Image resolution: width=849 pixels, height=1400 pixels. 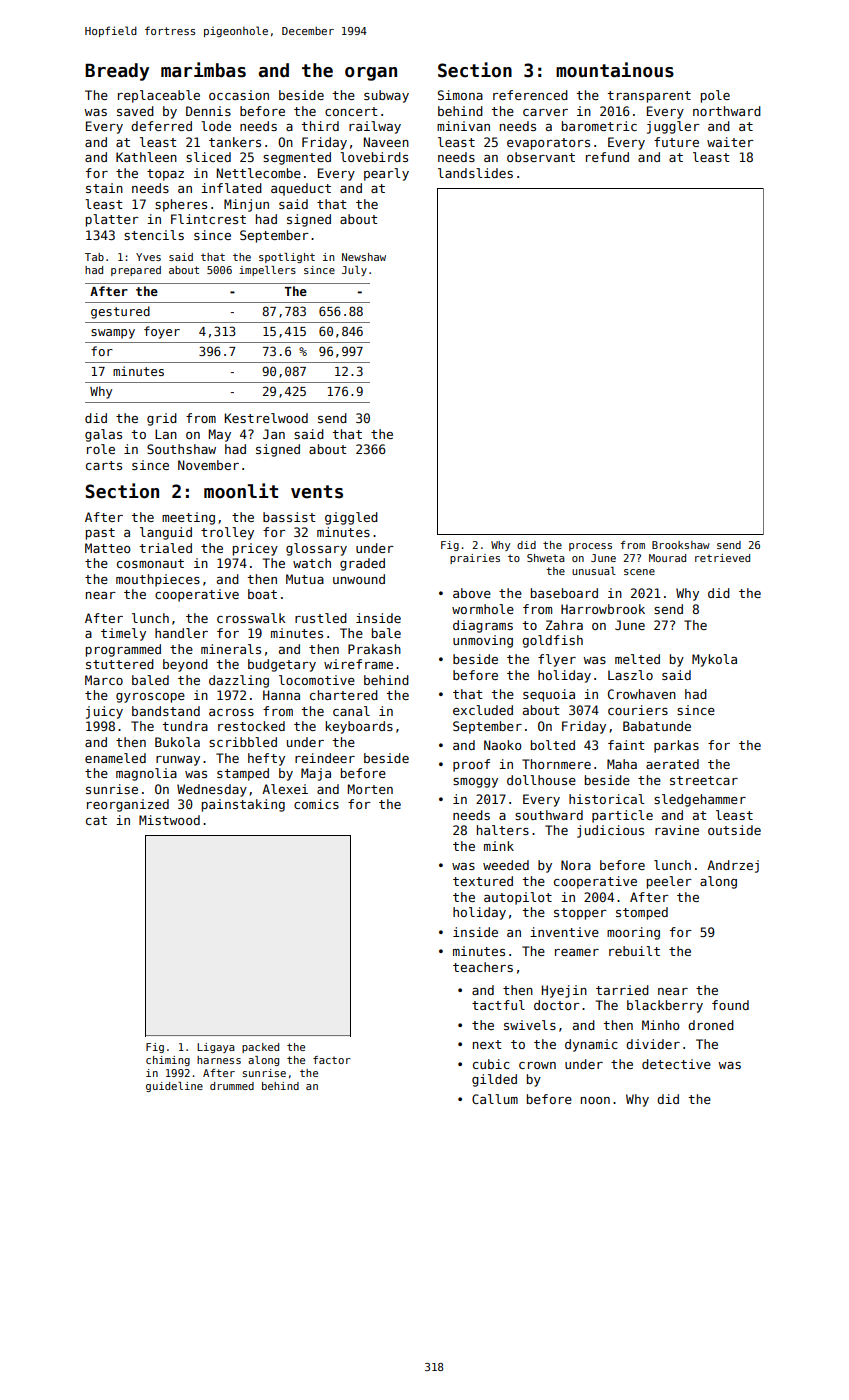 I want to click on Callum, so click(x=495, y=1099).
